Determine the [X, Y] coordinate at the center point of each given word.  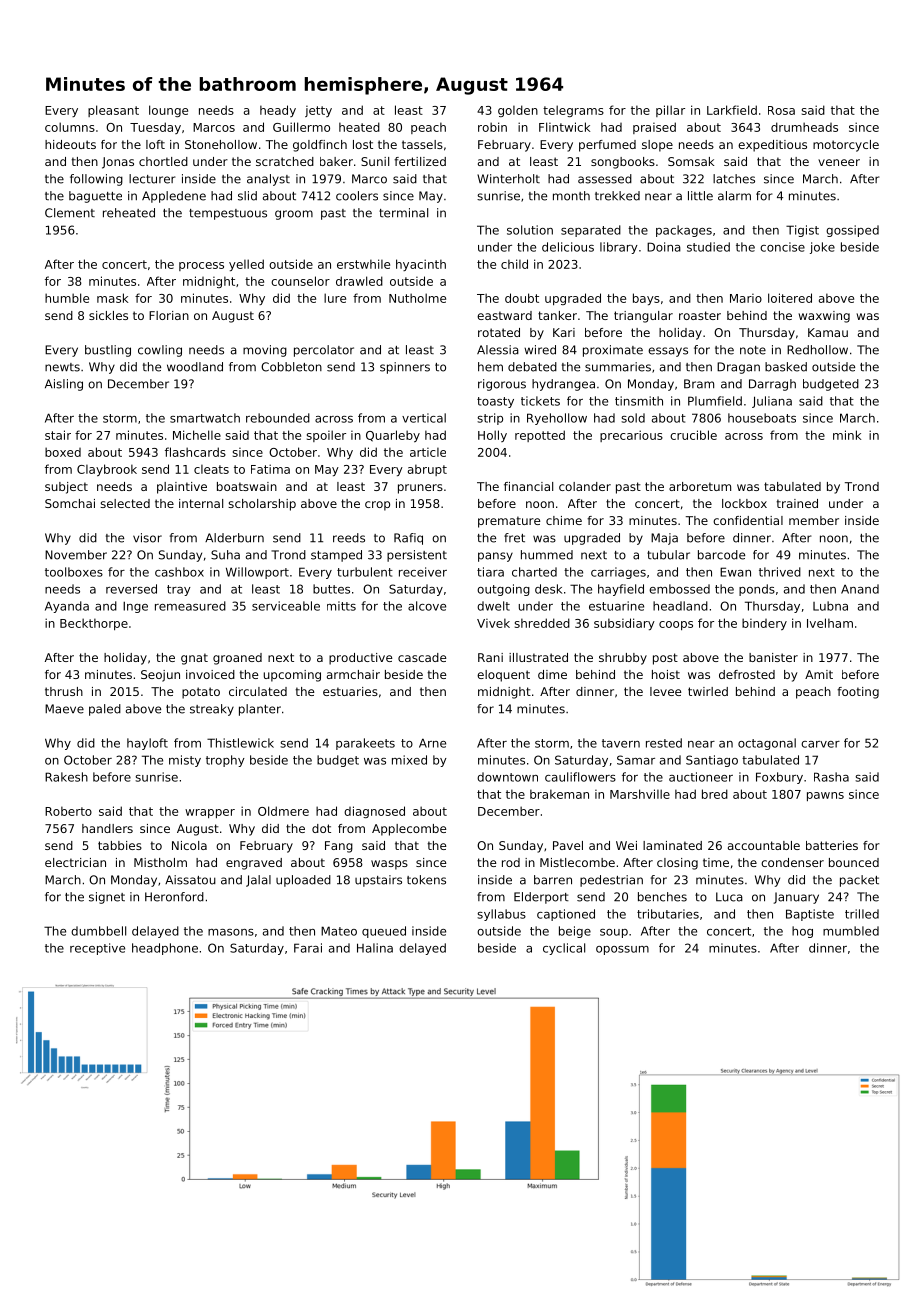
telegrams [573, 111]
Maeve [64, 709]
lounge [168, 111]
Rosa [781, 110]
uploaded [303, 881]
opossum [622, 950]
